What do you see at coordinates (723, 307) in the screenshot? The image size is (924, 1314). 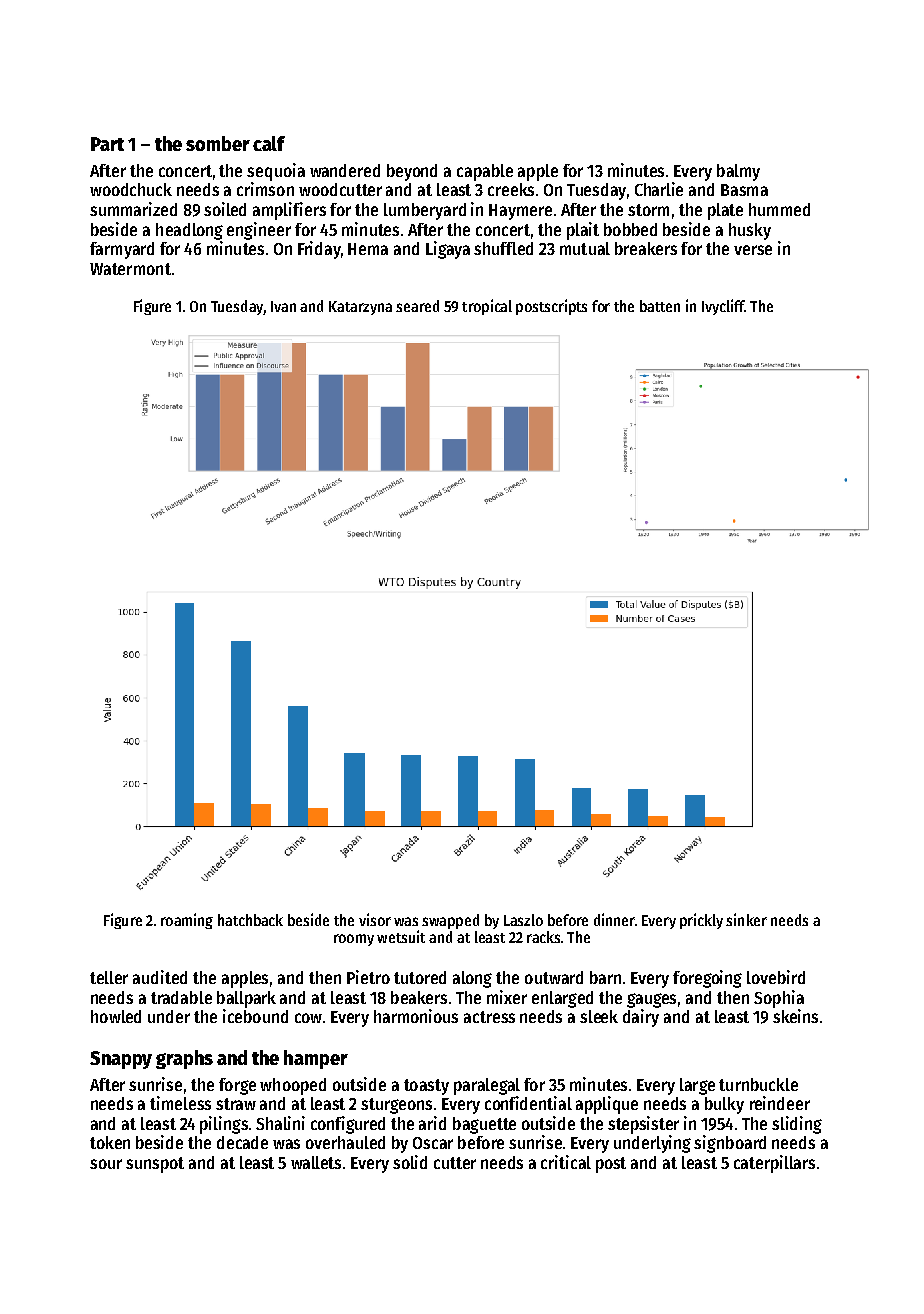 I see `Ivycliff` at bounding box center [723, 307].
